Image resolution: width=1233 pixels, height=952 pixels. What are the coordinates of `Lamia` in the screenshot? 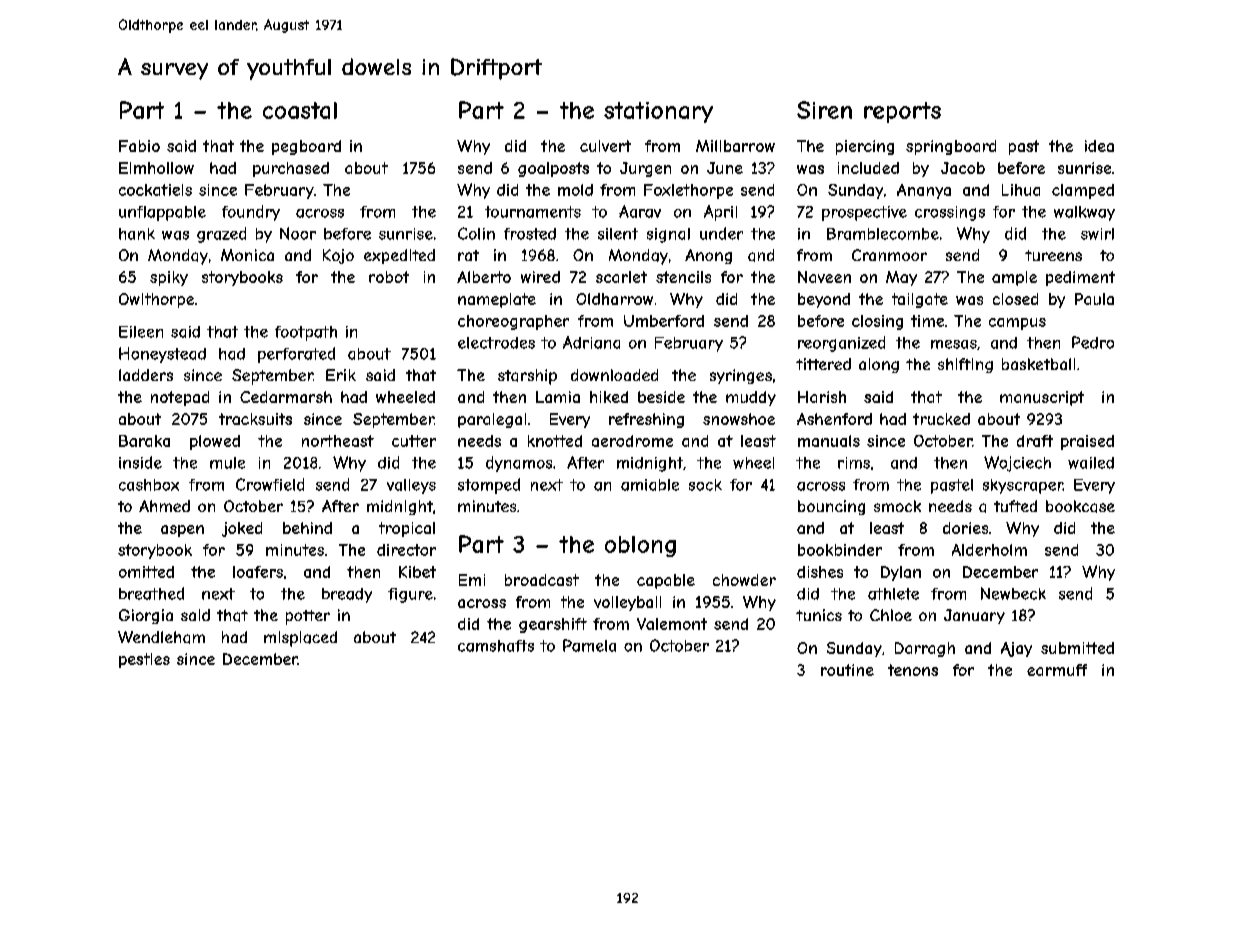 It's located at (558, 397).
